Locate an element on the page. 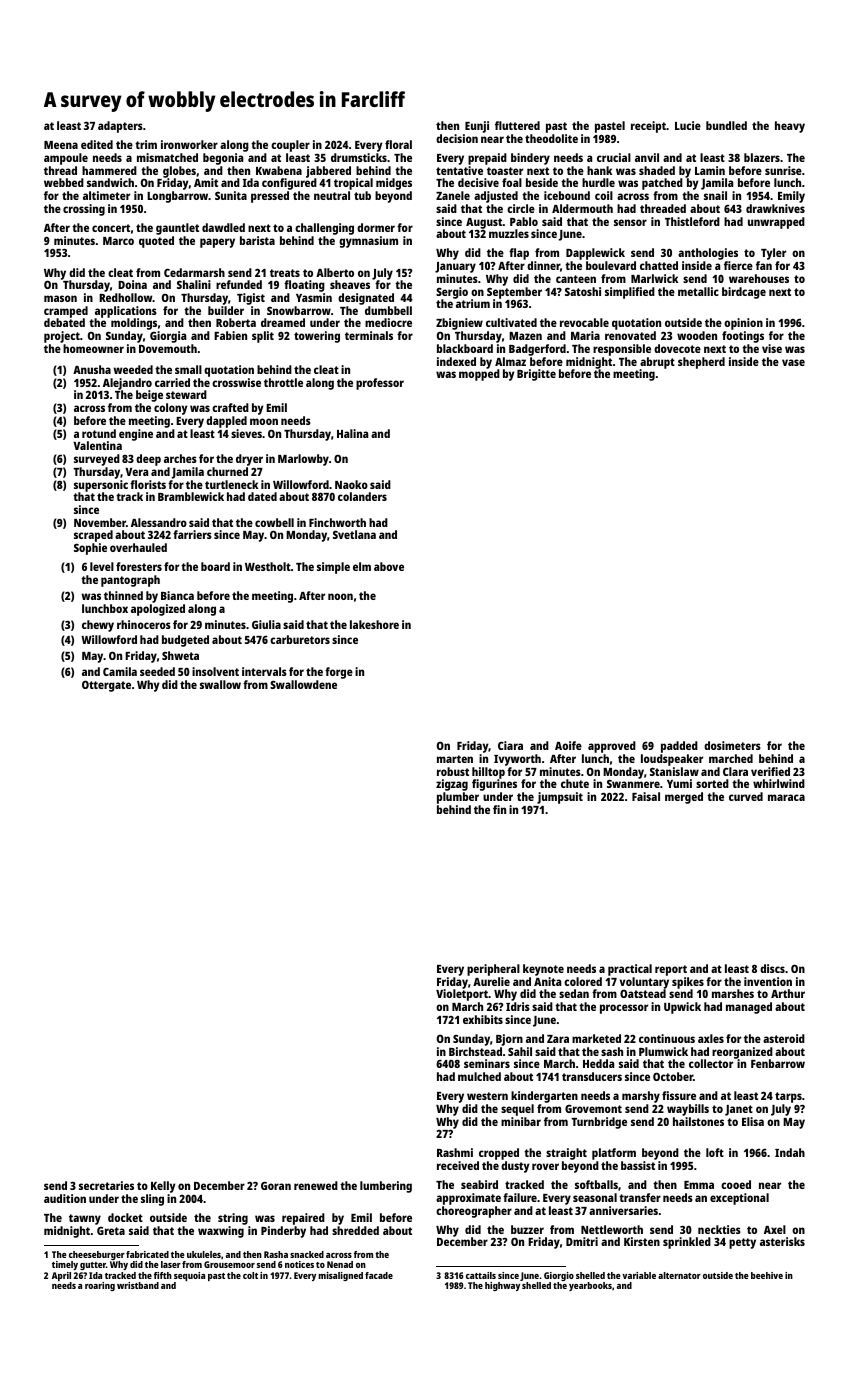 The image size is (849, 1400). marten is located at coordinates (455, 759).
